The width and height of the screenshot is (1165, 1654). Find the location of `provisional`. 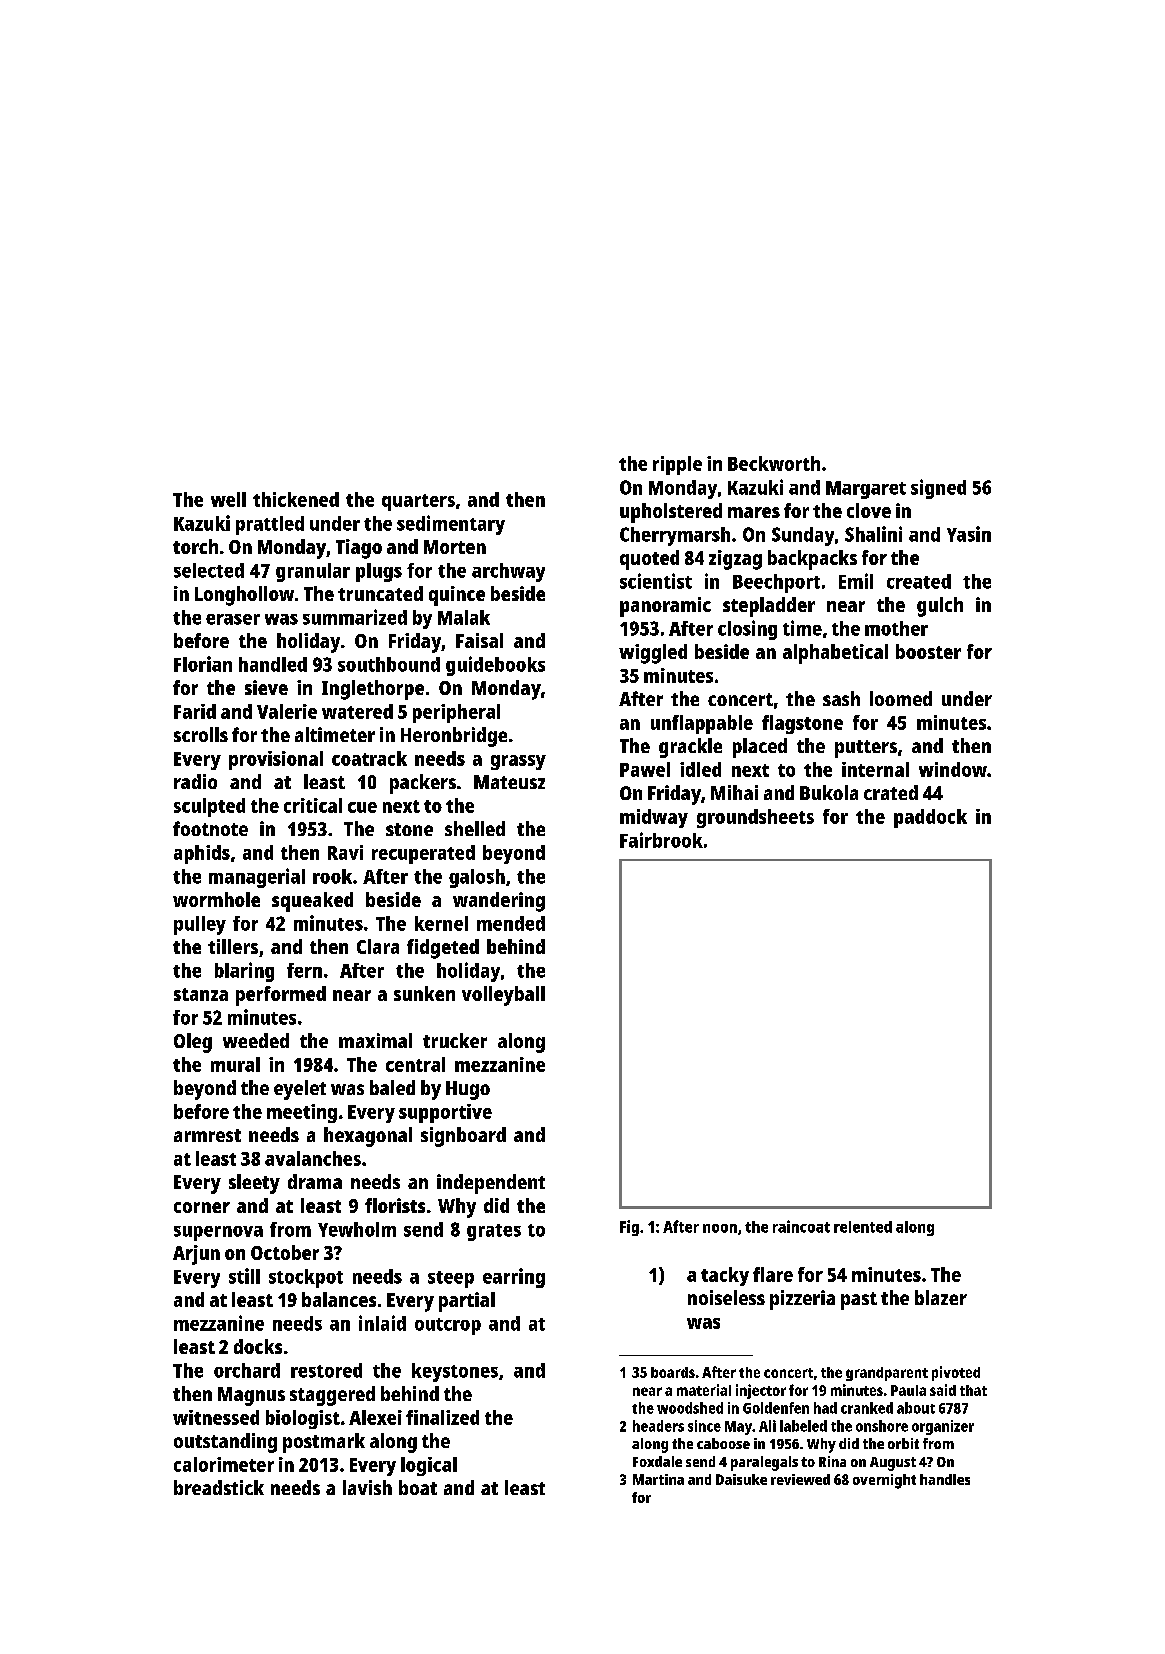

provisional is located at coordinates (276, 760).
